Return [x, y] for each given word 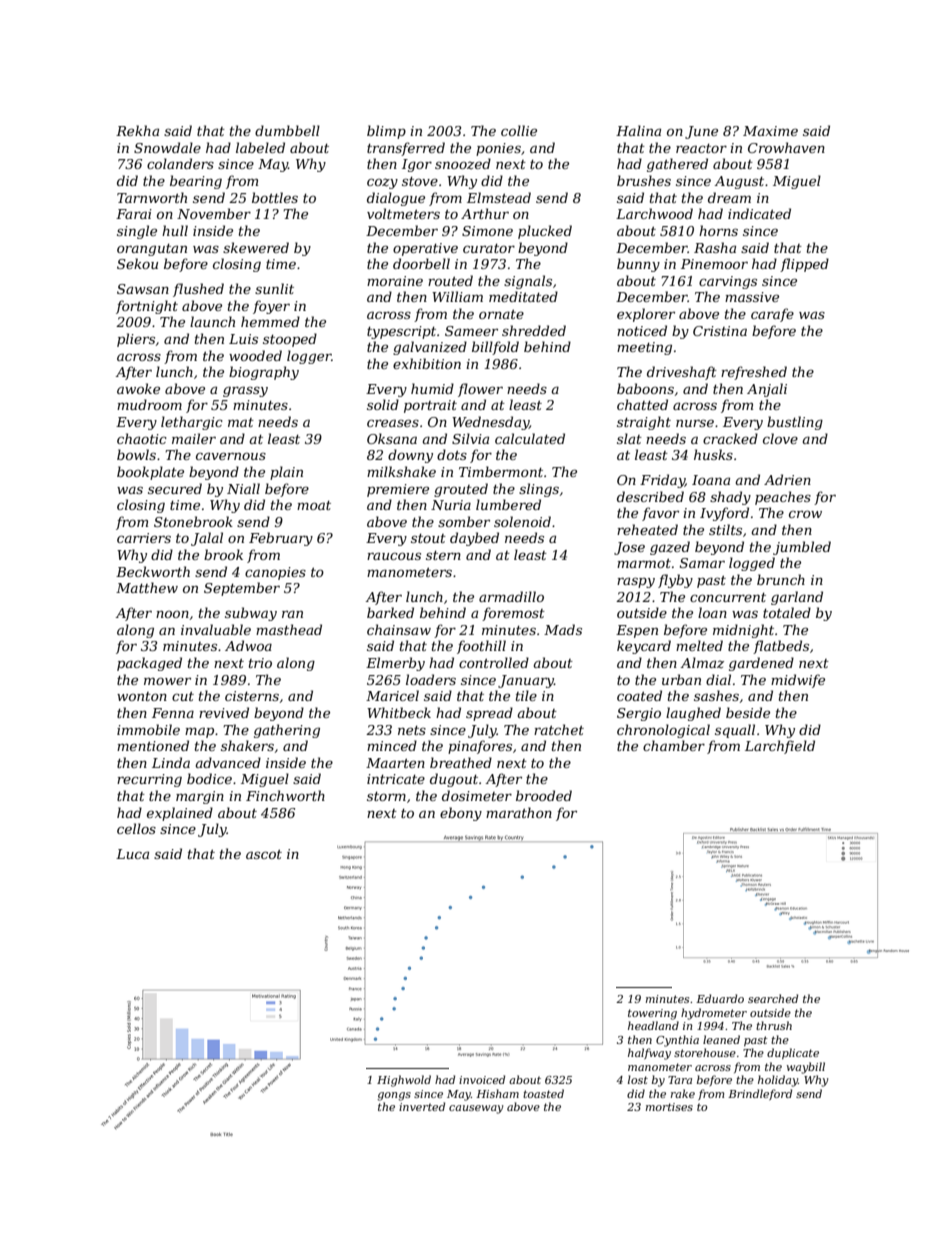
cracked [730, 438]
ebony [461, 814]
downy [410, 456]
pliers [136, 340]
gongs [394, 1096]
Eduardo [720, 998]
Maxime [770, 131]
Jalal [207, 539]
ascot [264, 854]
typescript [401, 332]
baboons [645, 388]
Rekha [137, 130]
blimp [386, 132]
